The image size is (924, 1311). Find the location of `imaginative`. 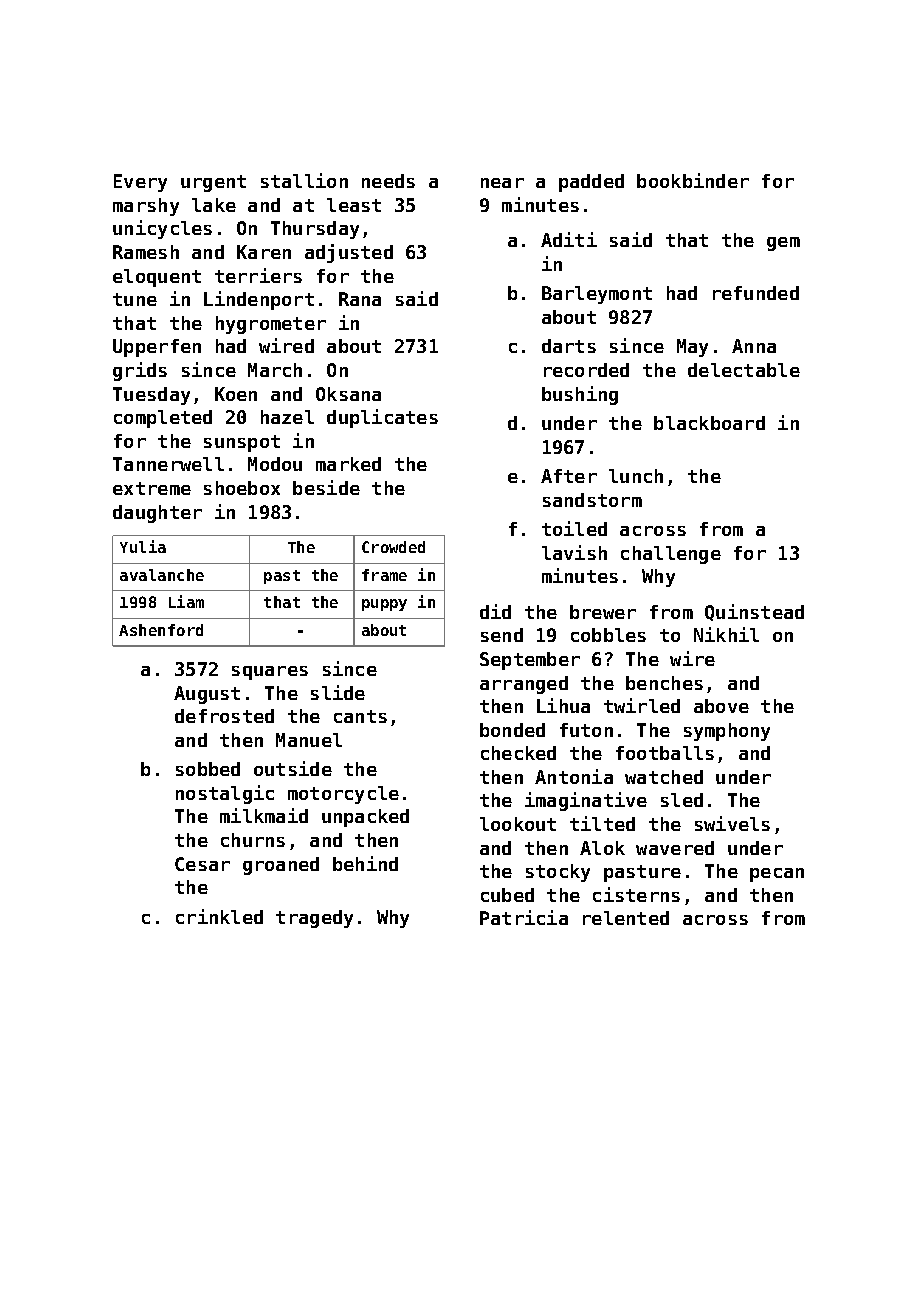

imaginative is located at coordinates (586, 801).
